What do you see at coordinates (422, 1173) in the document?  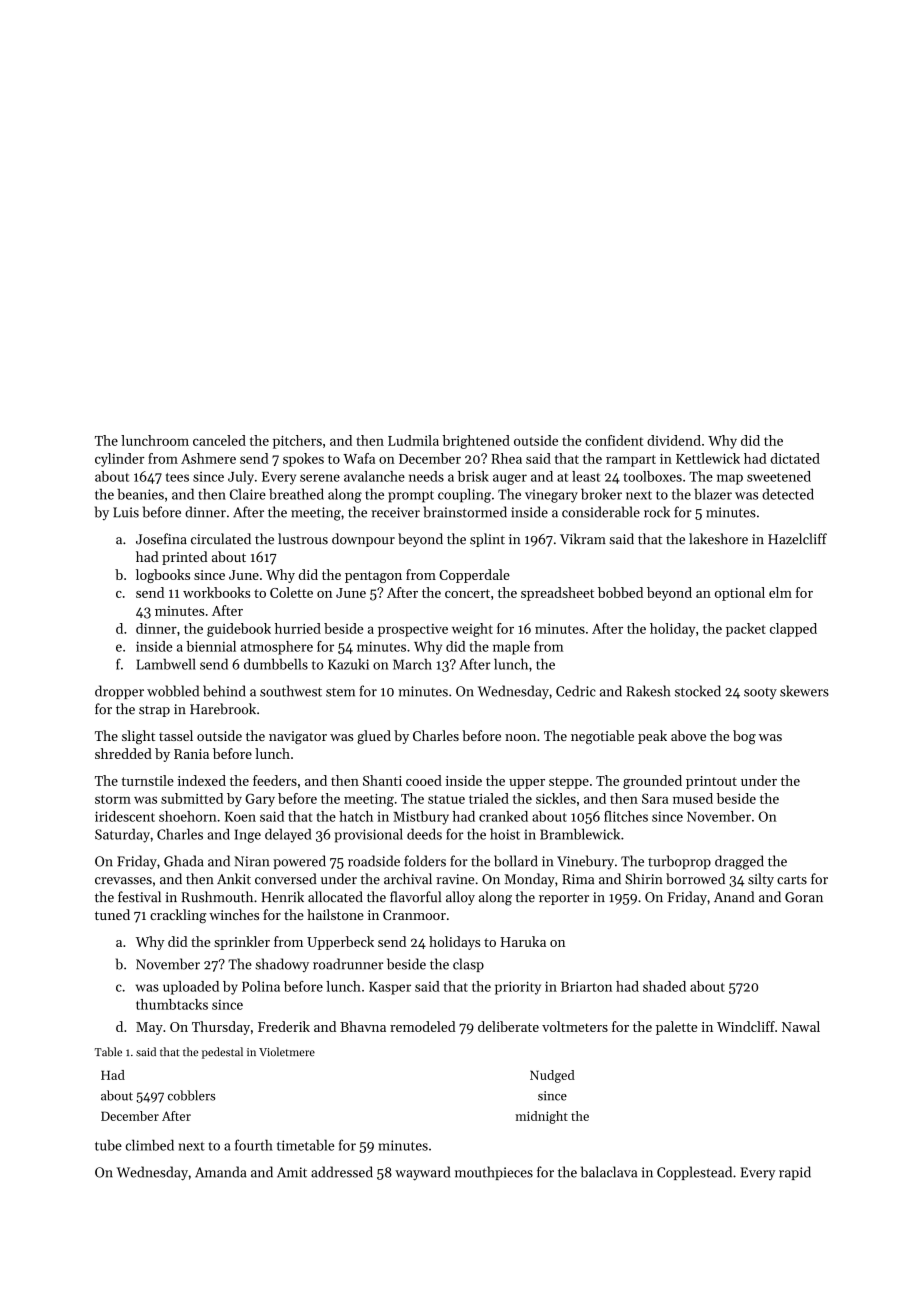 I see `wayward` at bounding box center [422, 1173].
